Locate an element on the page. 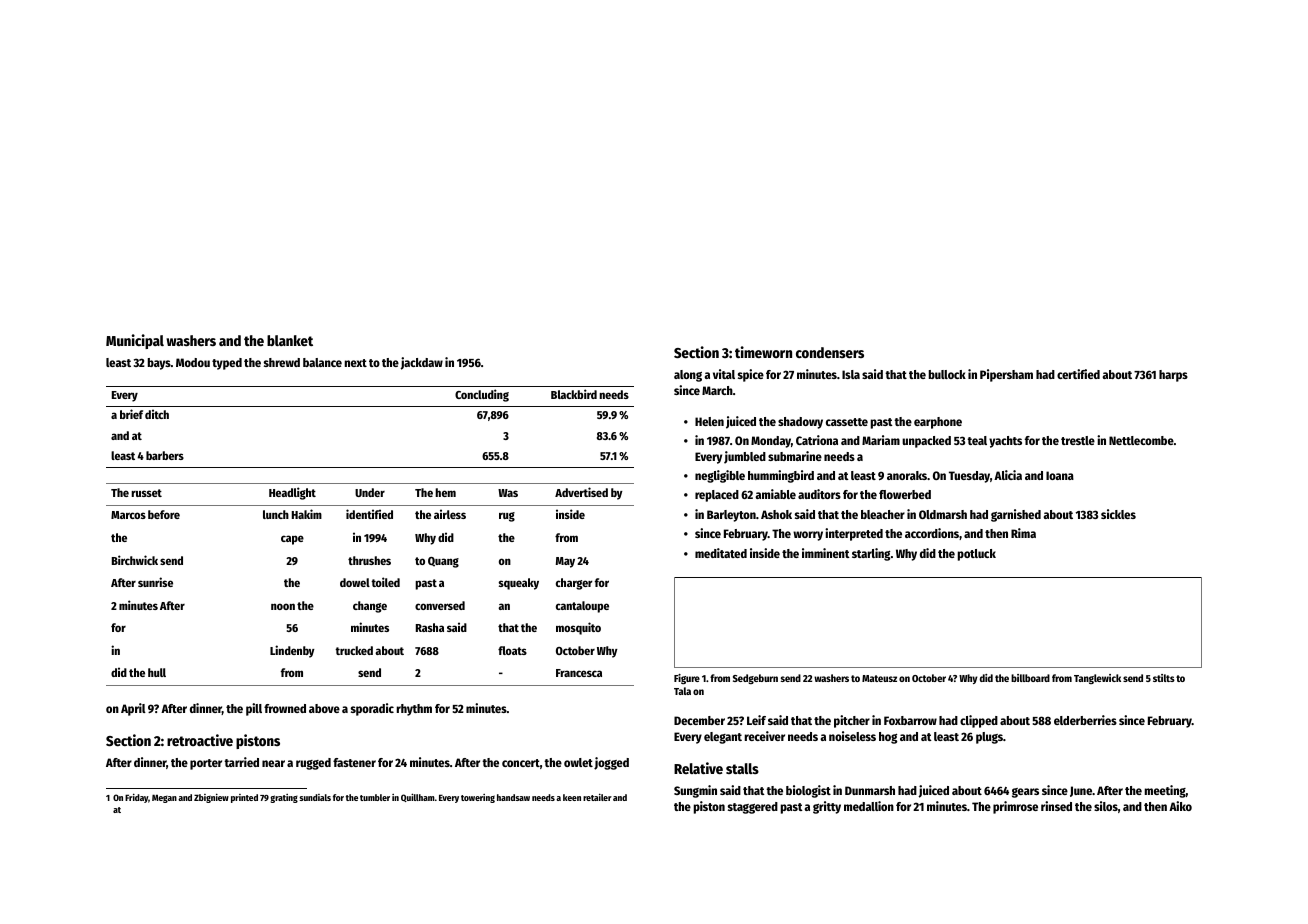 The height and width of the image is (924, 1308). shrewd is located at coordinates (282, 362).
